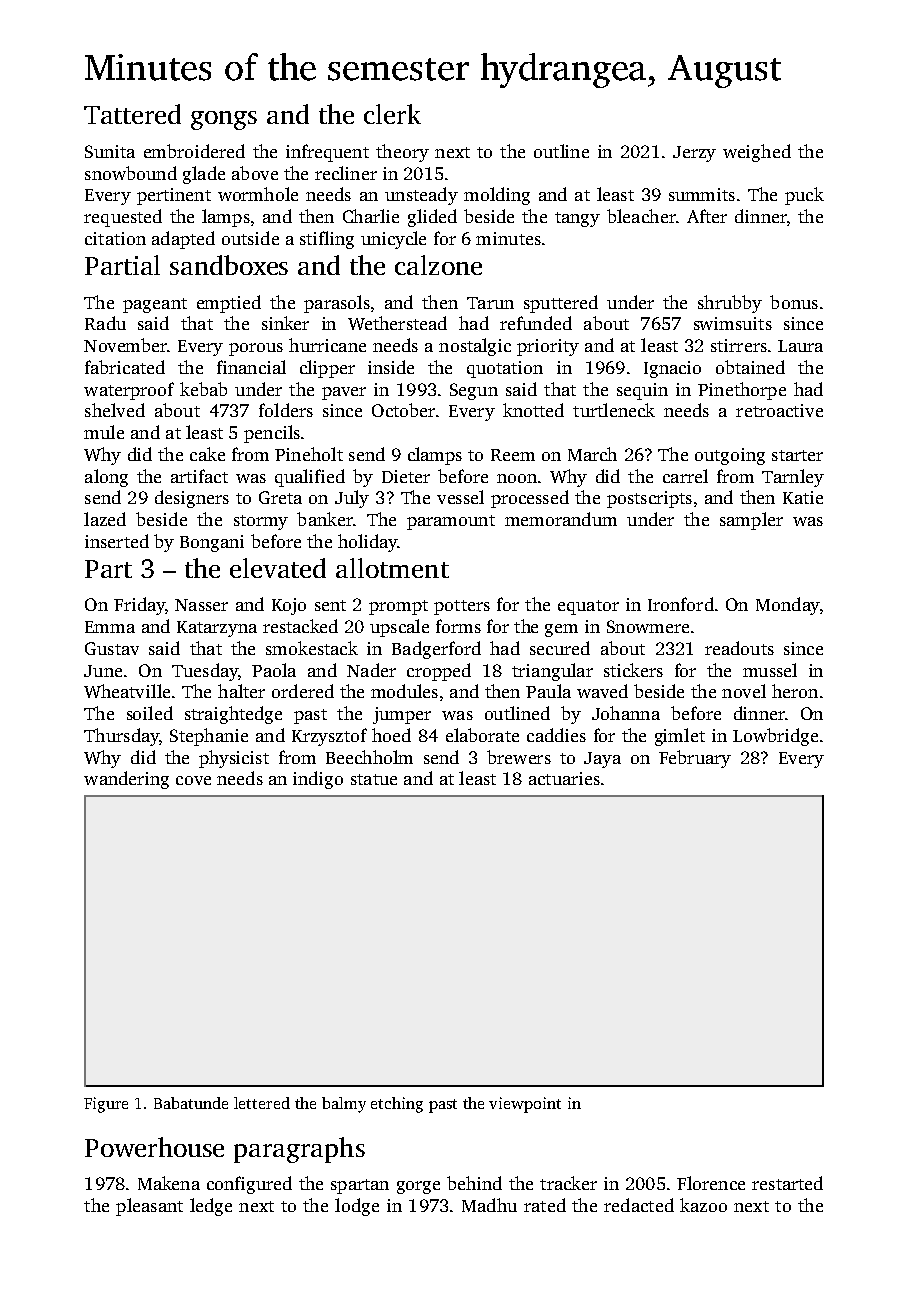 Image resolution: width=908 pixels, height=1316 pixels. What do you see at coordinates (262, 1103) in the screenshot?
I see `lettered` at bounding box center [262, 1103].
